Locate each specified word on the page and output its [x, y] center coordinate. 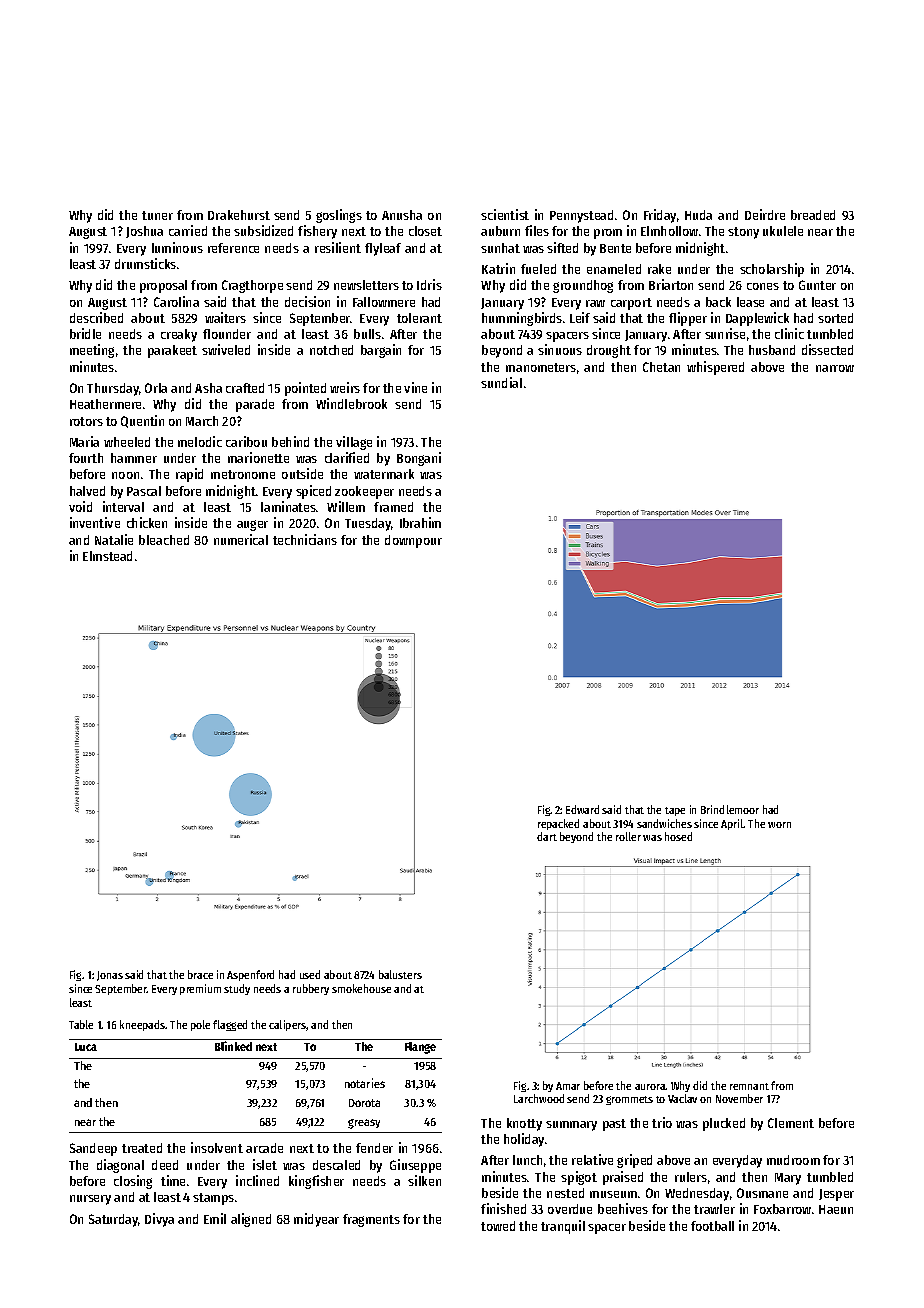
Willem [346, 506]
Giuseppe [415, 1166]
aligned [251, 1220]
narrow [835, 368]
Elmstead [107, 556]
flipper [688, 319]
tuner [157, 215]
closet [425, 231]
